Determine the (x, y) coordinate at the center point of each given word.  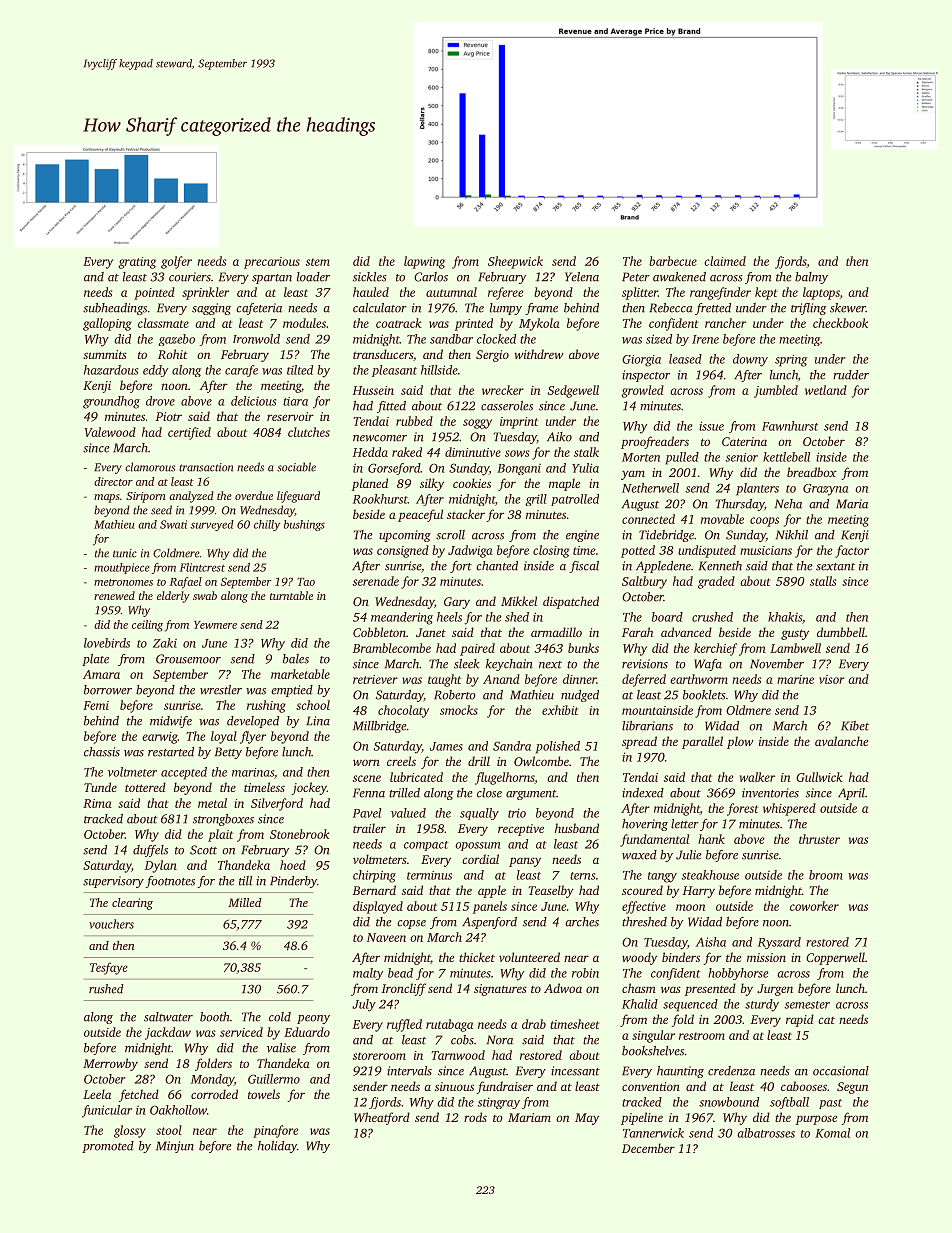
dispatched (571, 602)
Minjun (175, 1147)
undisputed (707, 551)
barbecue (673, 261)
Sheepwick (515, 262)
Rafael (186, 583)
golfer (176, 262)
